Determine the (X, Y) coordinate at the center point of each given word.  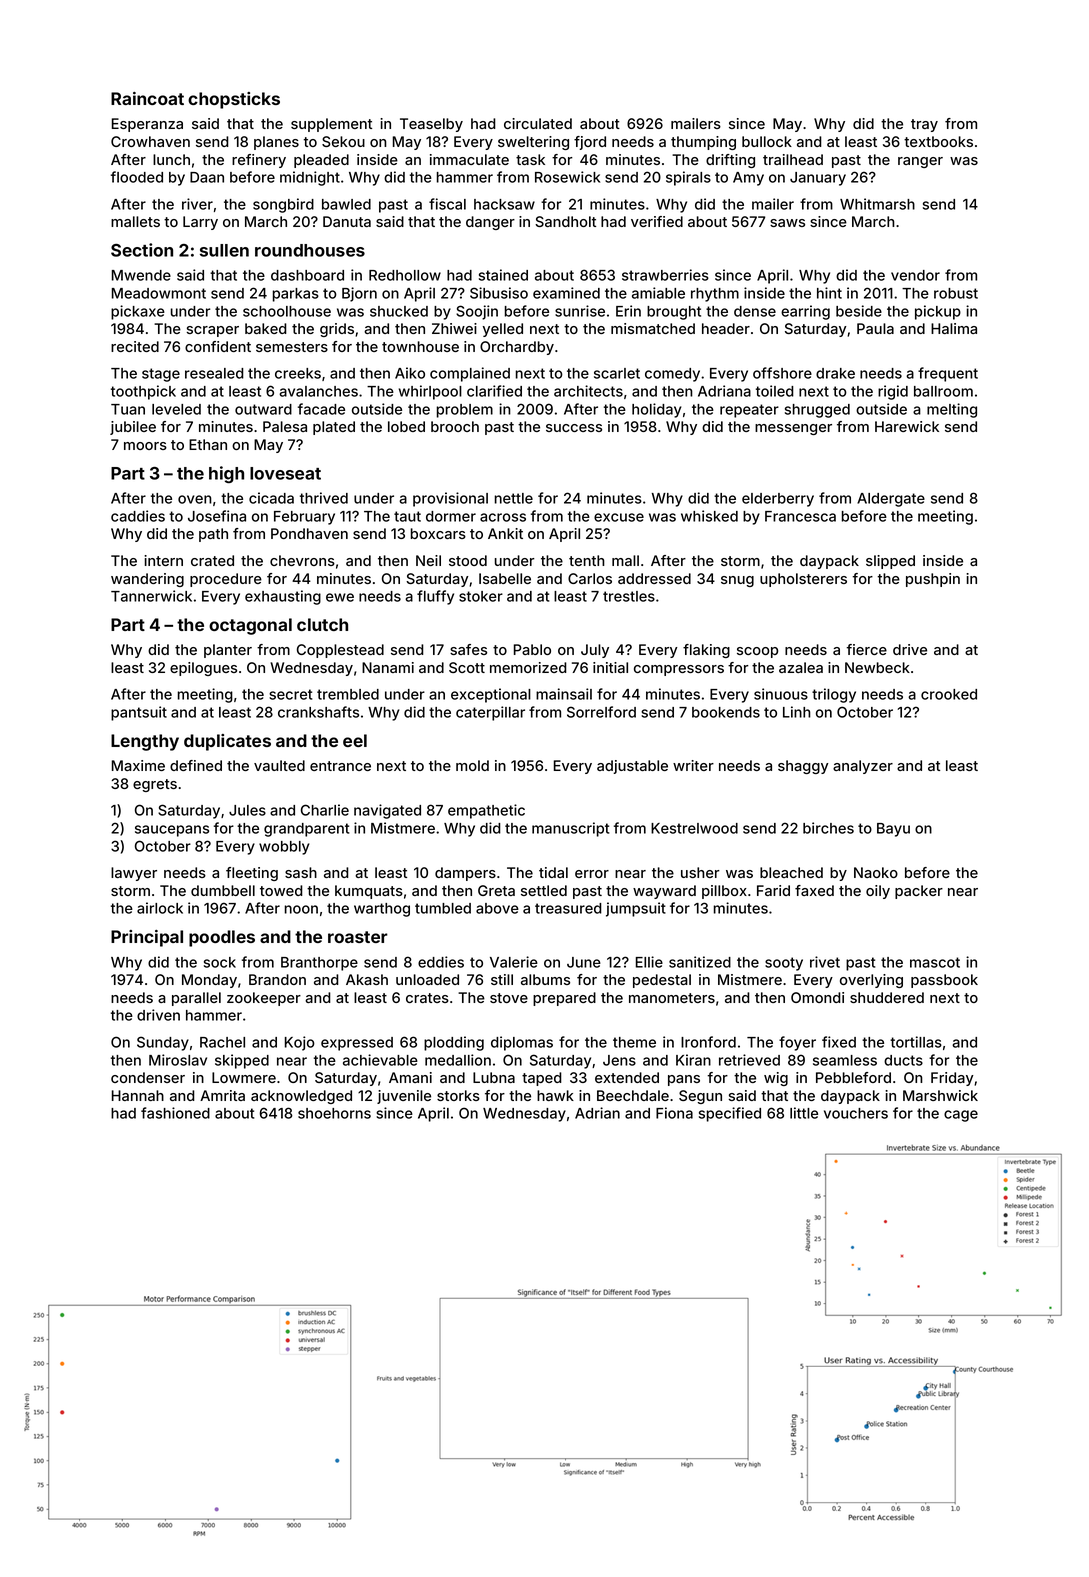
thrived (324, 498)
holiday (657, 410)
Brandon (277, 979)
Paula (875, 328)
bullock (767, 141)
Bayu (893, 830)
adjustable (632, 767)
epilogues (203, 669)
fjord (590, 143)
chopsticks (234, 100)
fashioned (175, 1113)
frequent (948, 374)
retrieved (749, 1060)
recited (135, 346)
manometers (672, 998)
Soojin (477, 312)
